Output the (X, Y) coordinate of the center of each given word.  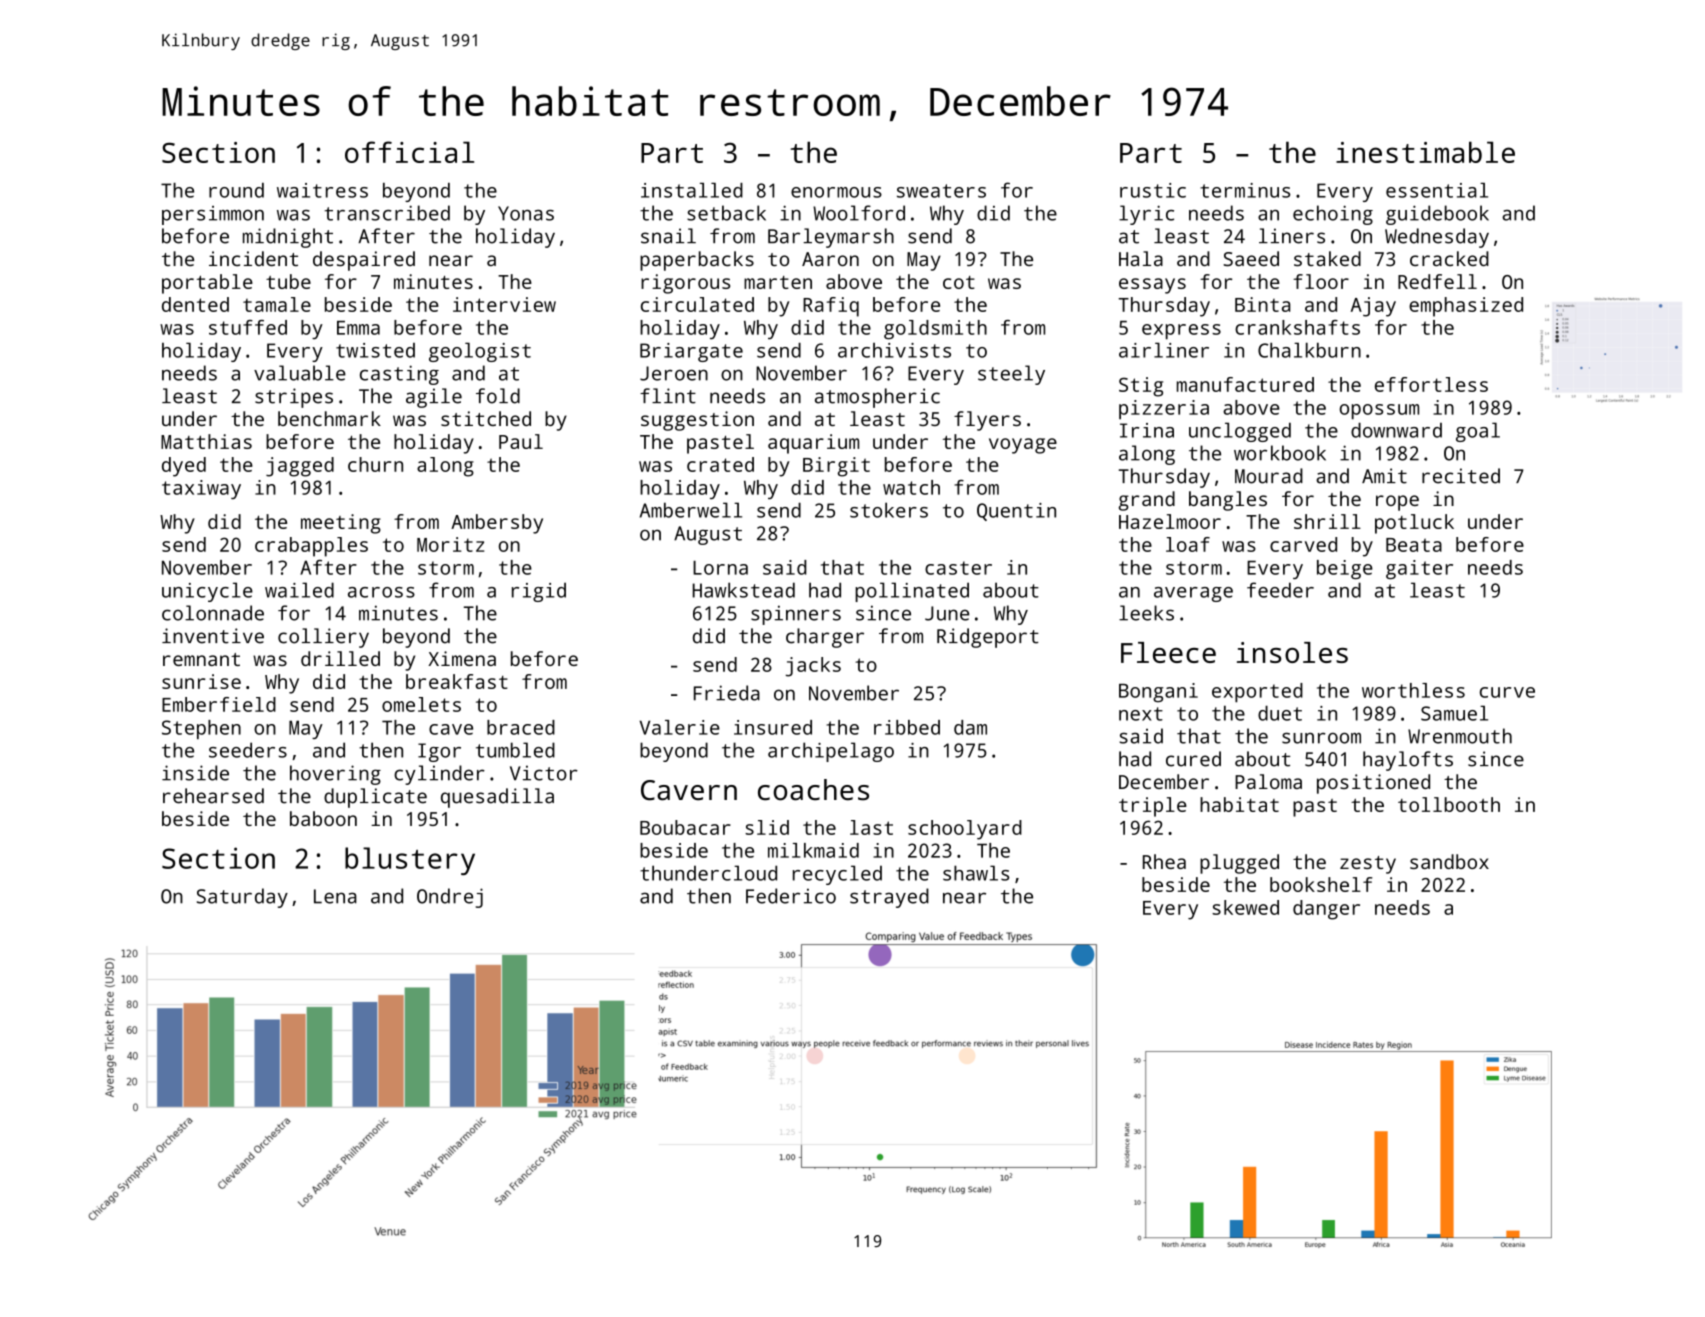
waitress (322, 190)
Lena (335, 896)
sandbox (1449, 861)
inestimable (1425, 152)
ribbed (907, 727)
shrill (1327, 521)
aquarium (813, 444)
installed (692, 190)
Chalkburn (1309, 350)
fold (498, 396)
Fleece (1168, 652)
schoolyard (965, 830)
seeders (248, 750)
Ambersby (497, 524)
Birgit (836, 467)
